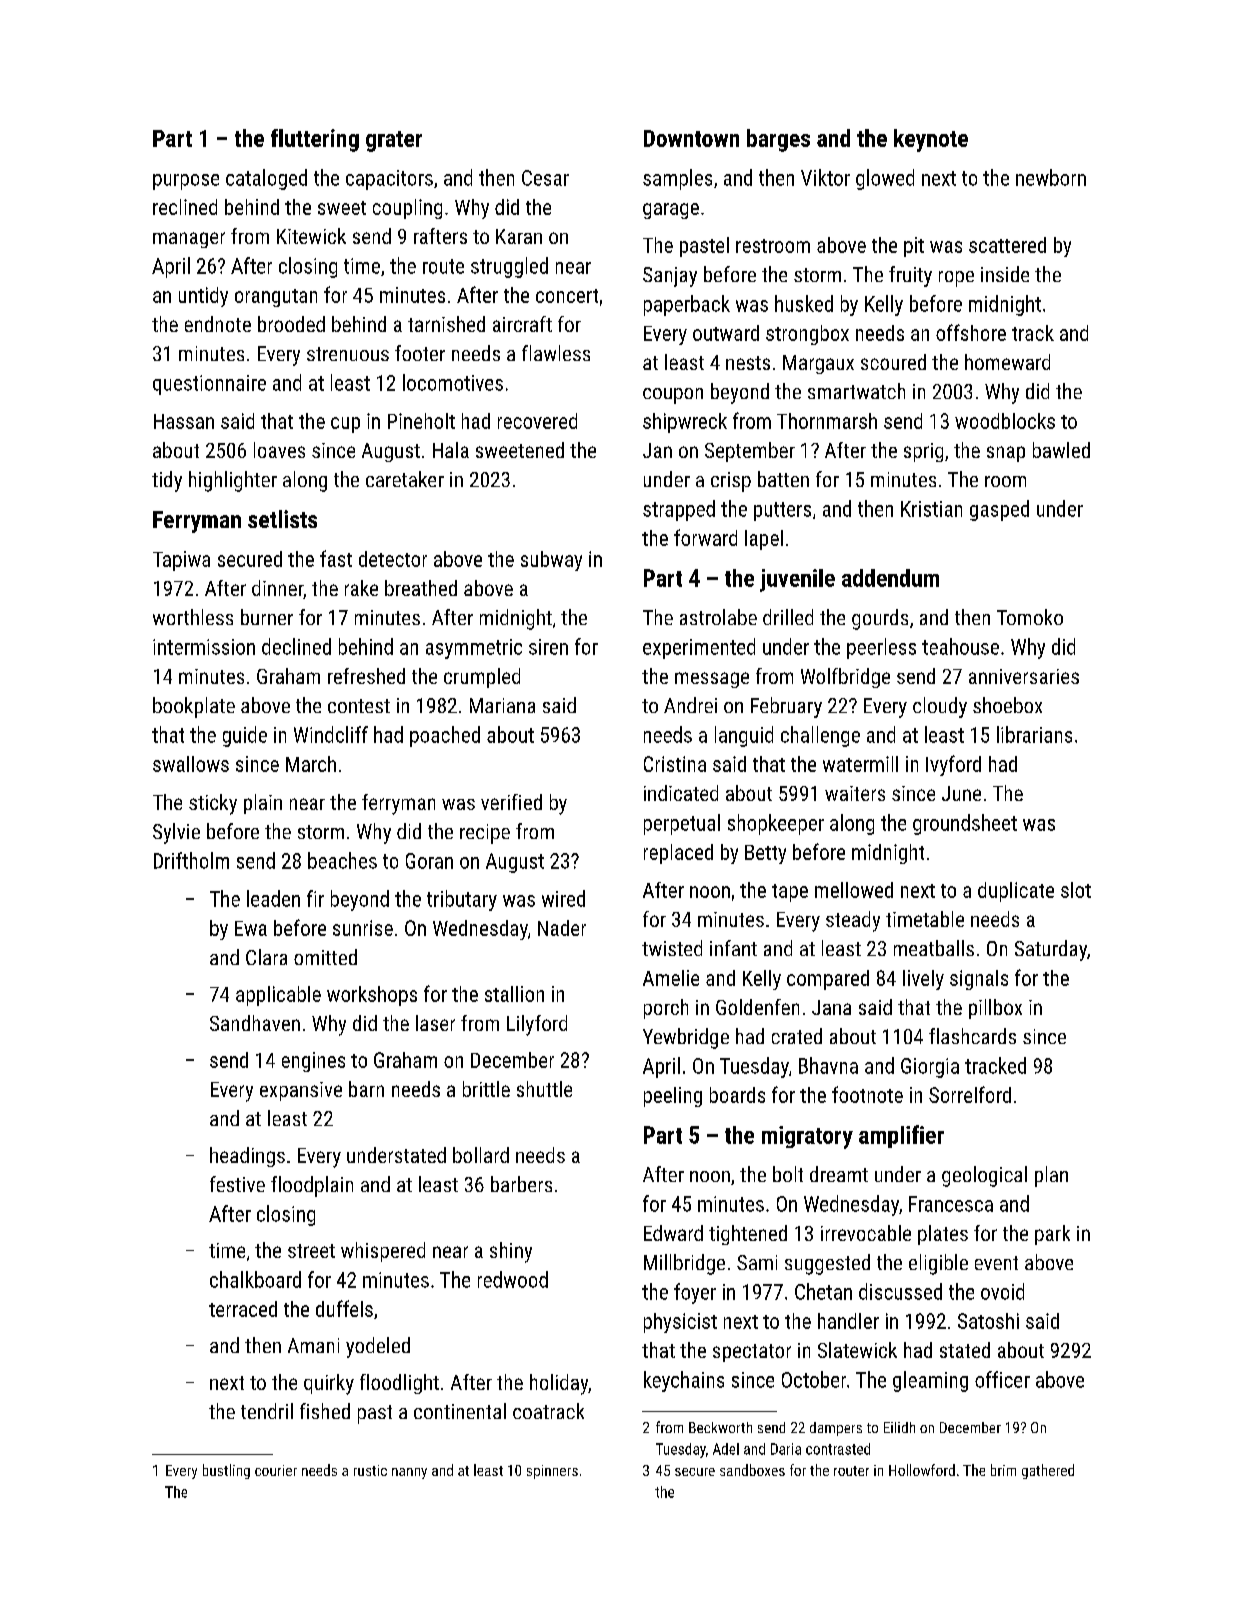 The width and height of the screenshot is (1246, 1613). Describe the element at coordinates (548, 647) in the screenshot. I see `siren` at that location.
